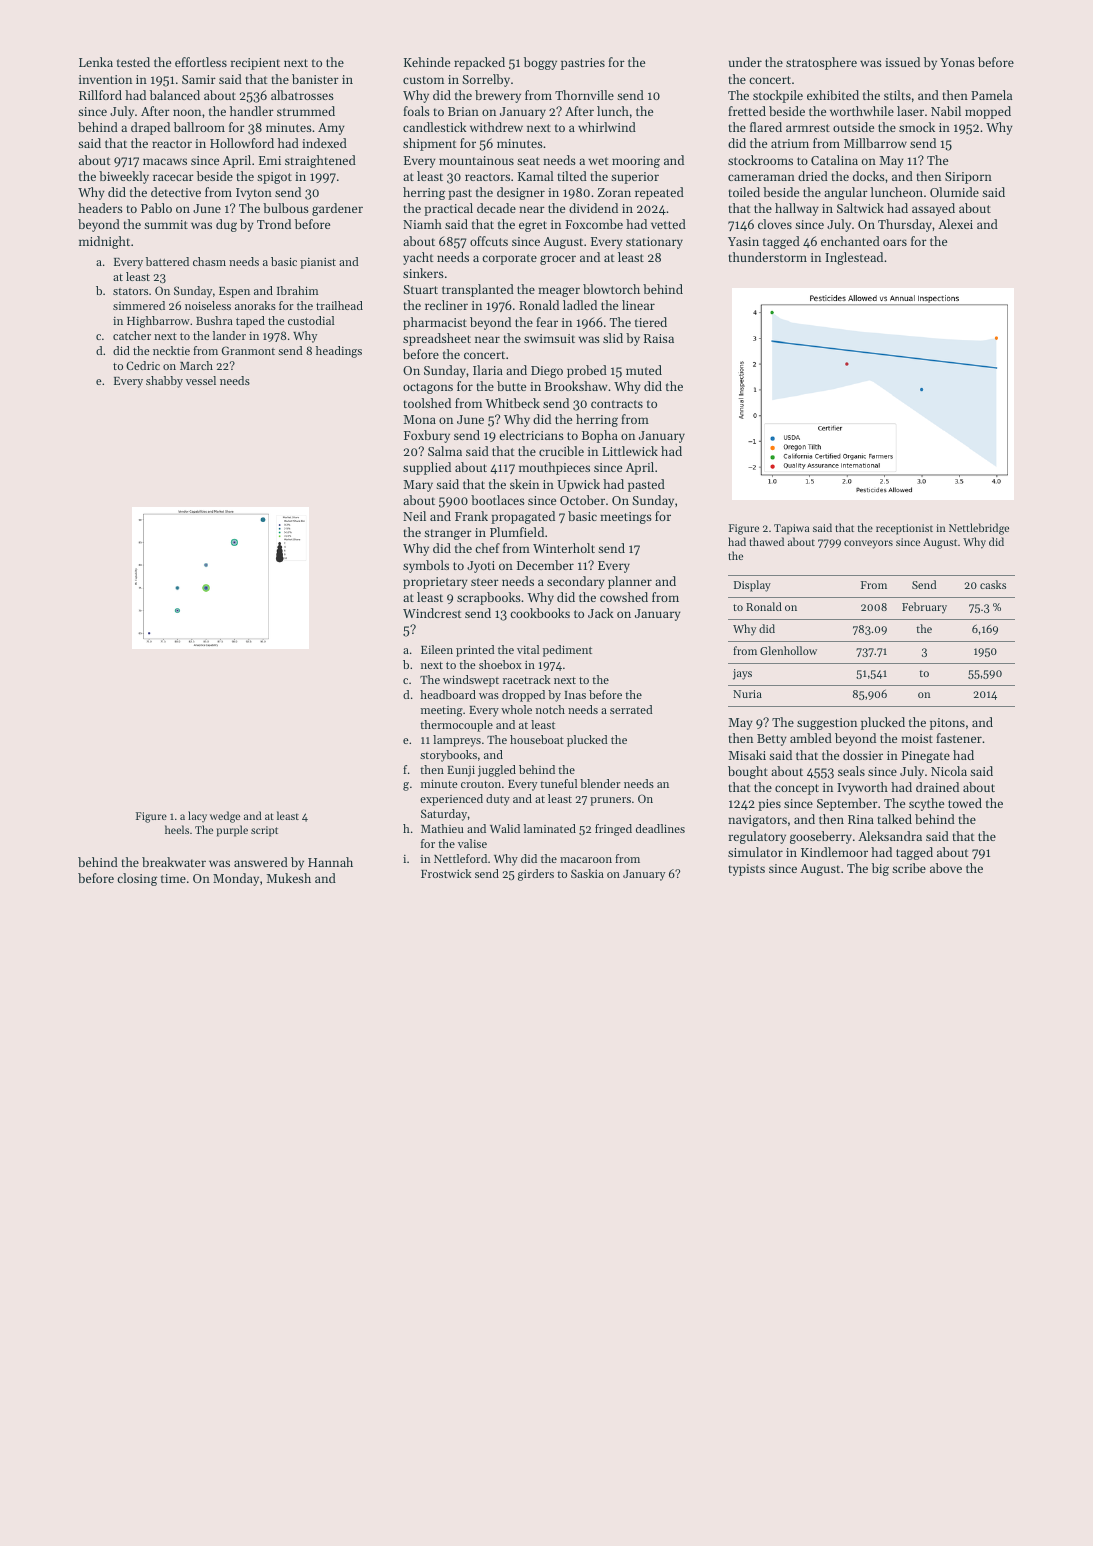 The width and height of the screenshot is (1093, 1546). I want to click on shabby, so click(164, 382).
